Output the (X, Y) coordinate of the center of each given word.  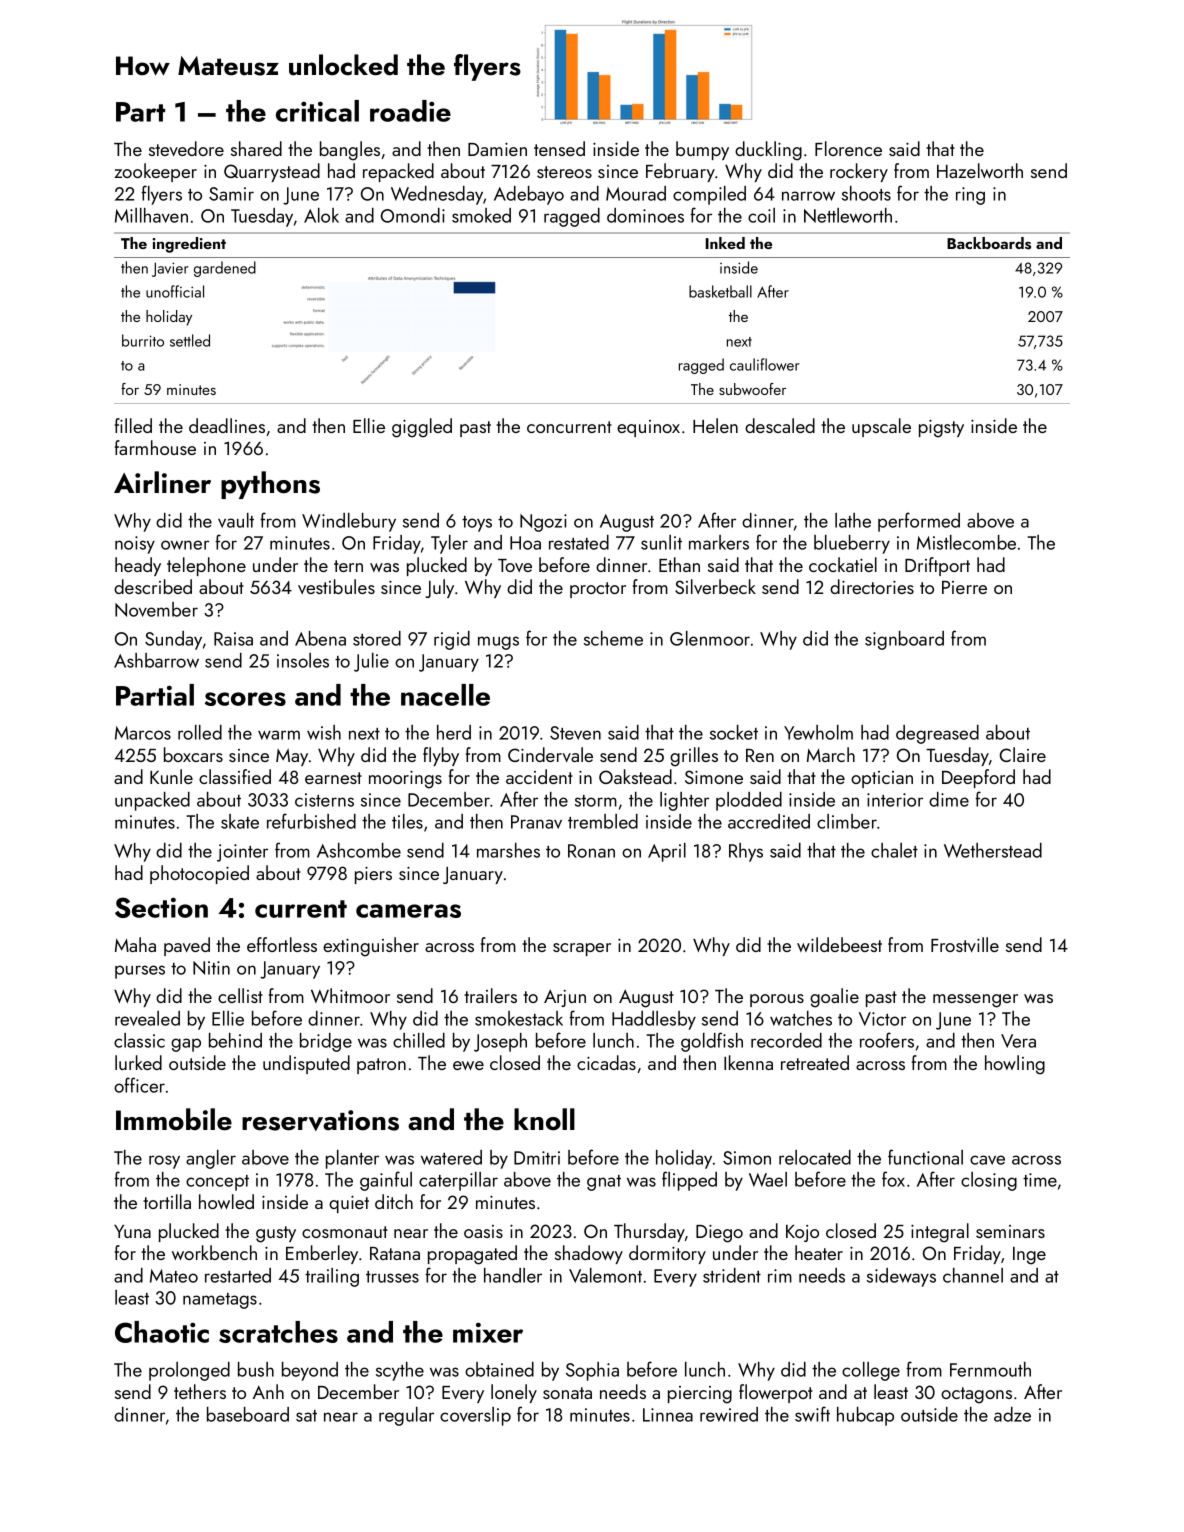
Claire (1023, 754)
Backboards (989, 243)
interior (895, 800)
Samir (231, 194)
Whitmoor (350, 995)
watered (451, 1157)
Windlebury (349, 522)
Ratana (395, 1253)
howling (1015, 1065)
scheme (613, 638)
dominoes (645, 215)
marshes (508, 850)
